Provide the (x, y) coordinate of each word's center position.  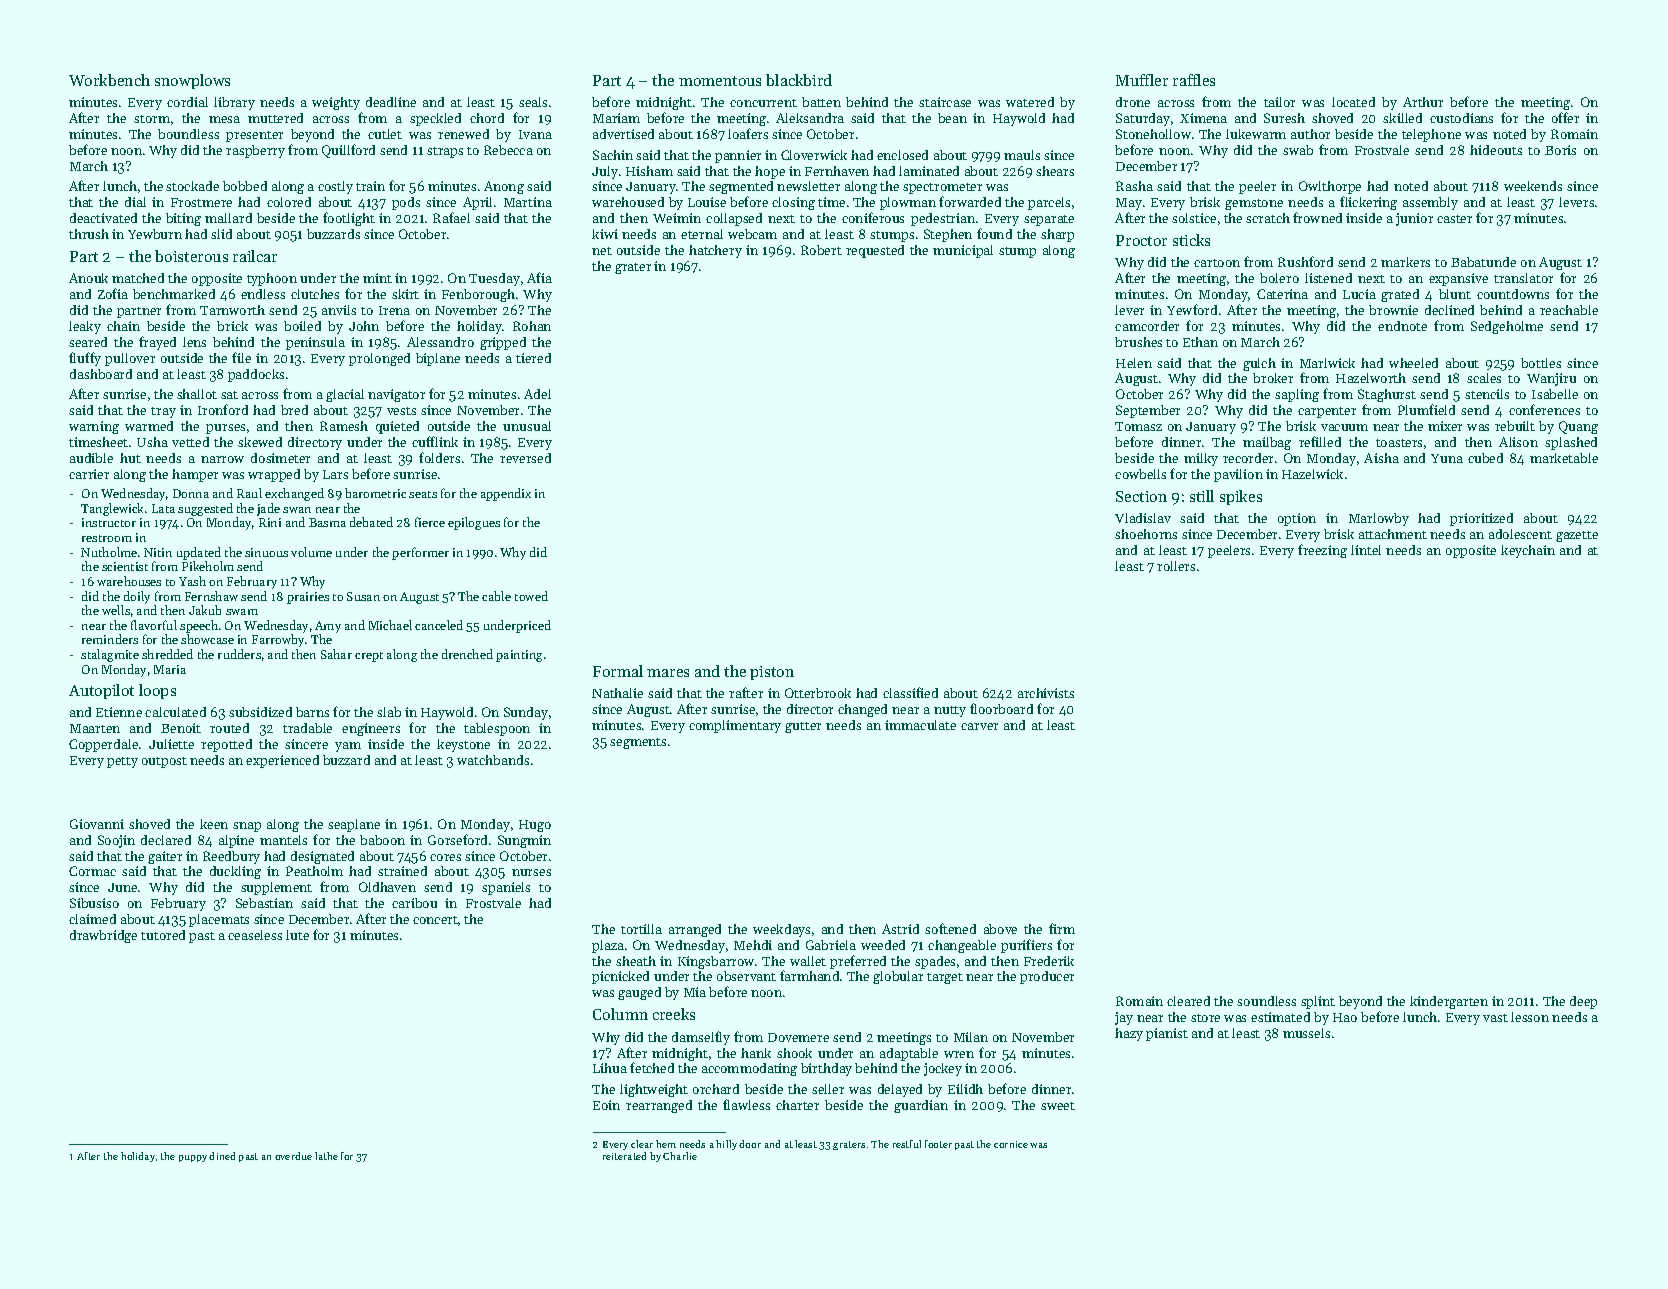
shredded (167, 654)
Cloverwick (814, 155)
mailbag (1267, 443)
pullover (130, 359)
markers (1405, 262)
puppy (193, 1158)
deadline (391, 102)
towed (531, 596)
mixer (1445, 426)
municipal (963, 251)
